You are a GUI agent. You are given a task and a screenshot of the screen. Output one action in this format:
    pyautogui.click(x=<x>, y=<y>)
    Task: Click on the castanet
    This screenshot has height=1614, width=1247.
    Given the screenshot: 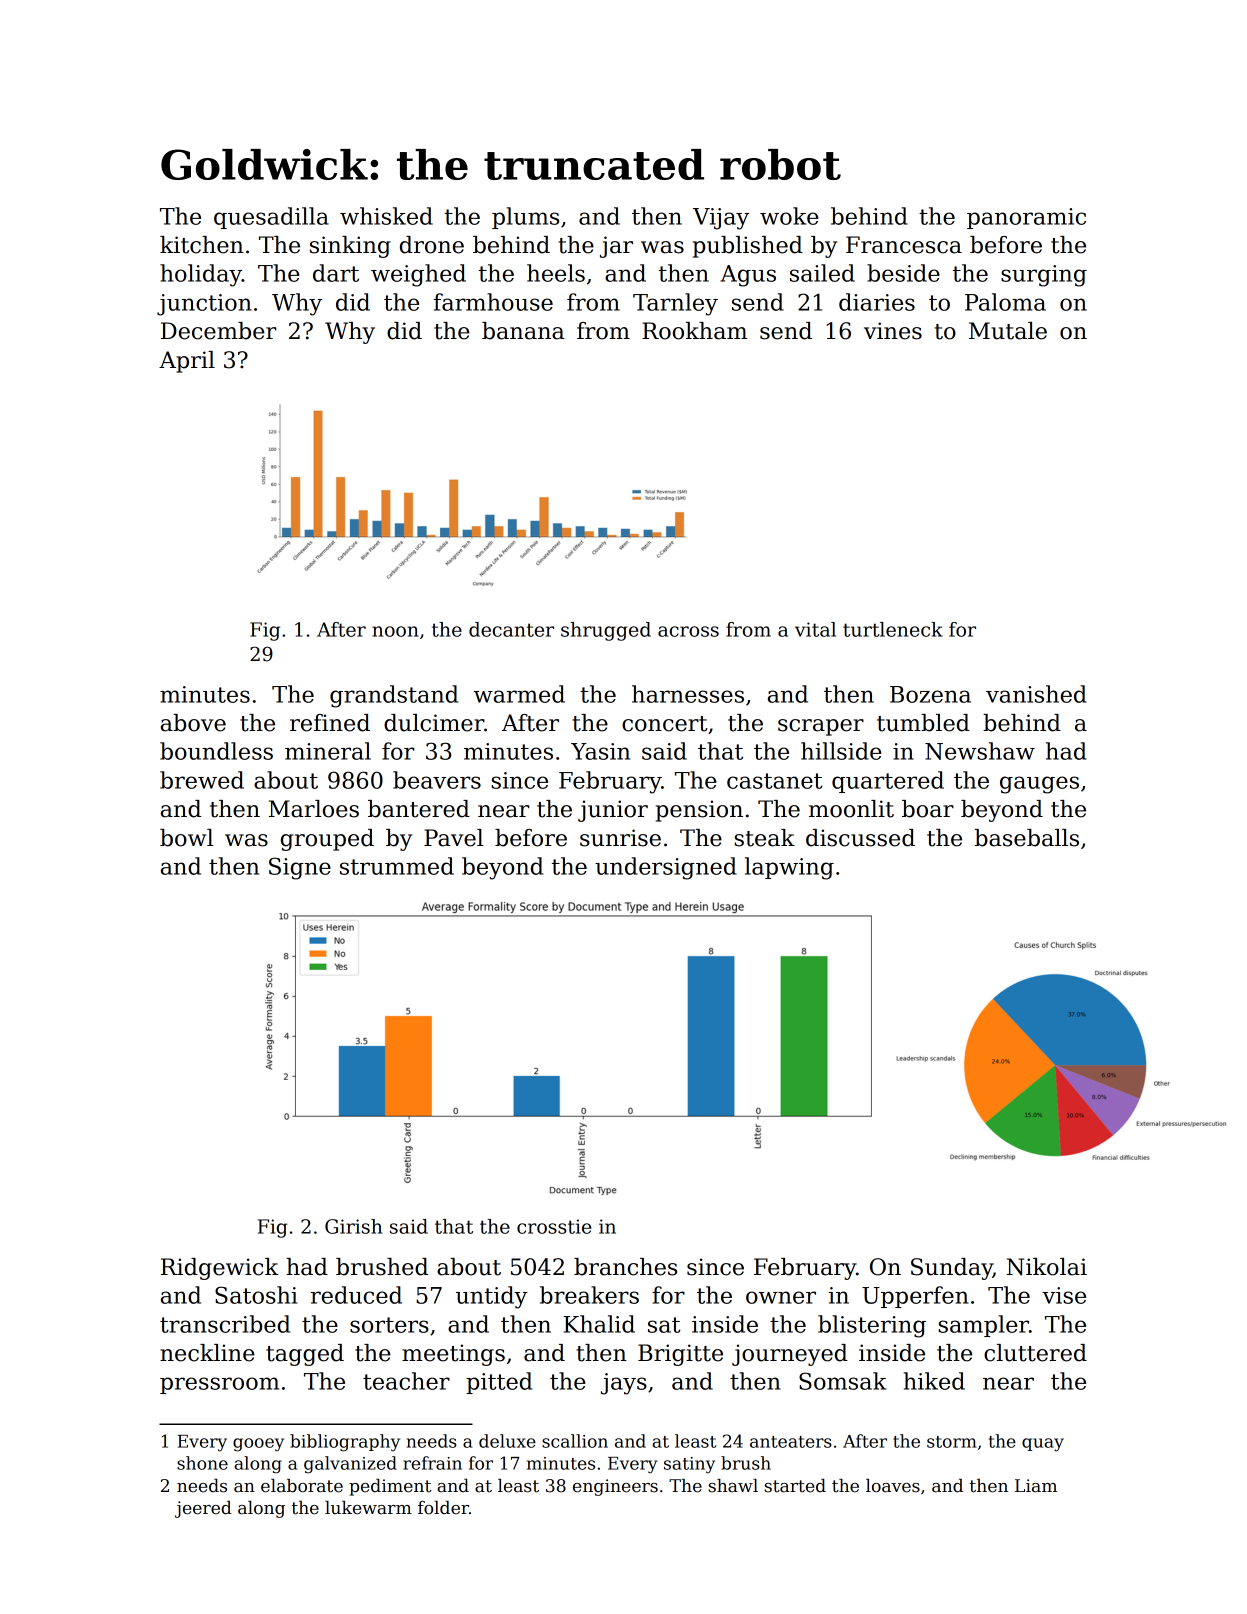 What is the action you would take?
    pyautogui.click(x=774, y=781)
